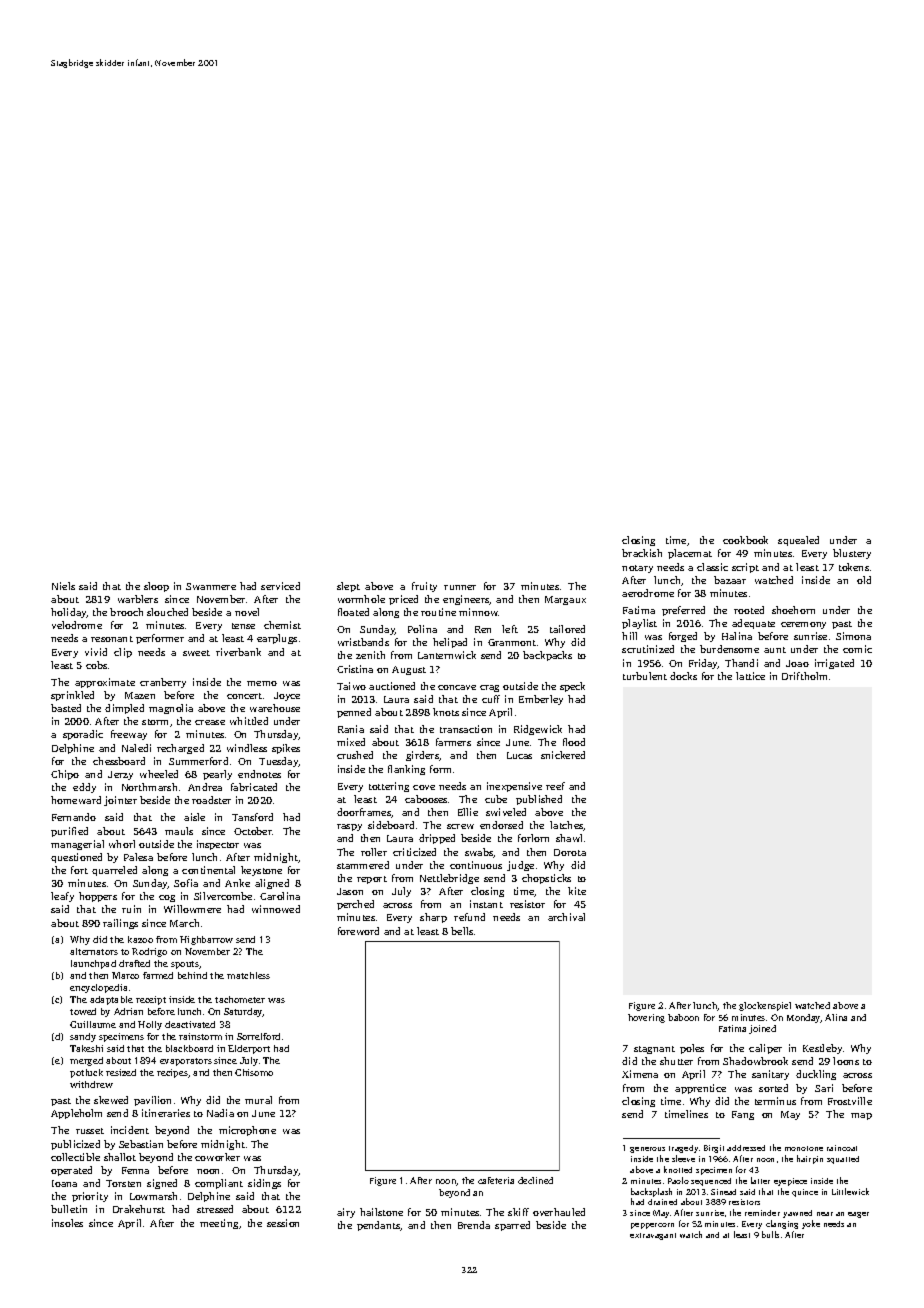 This screenshot has width=924, height=1308. I want to click on bulls, so click(770, 1234).
